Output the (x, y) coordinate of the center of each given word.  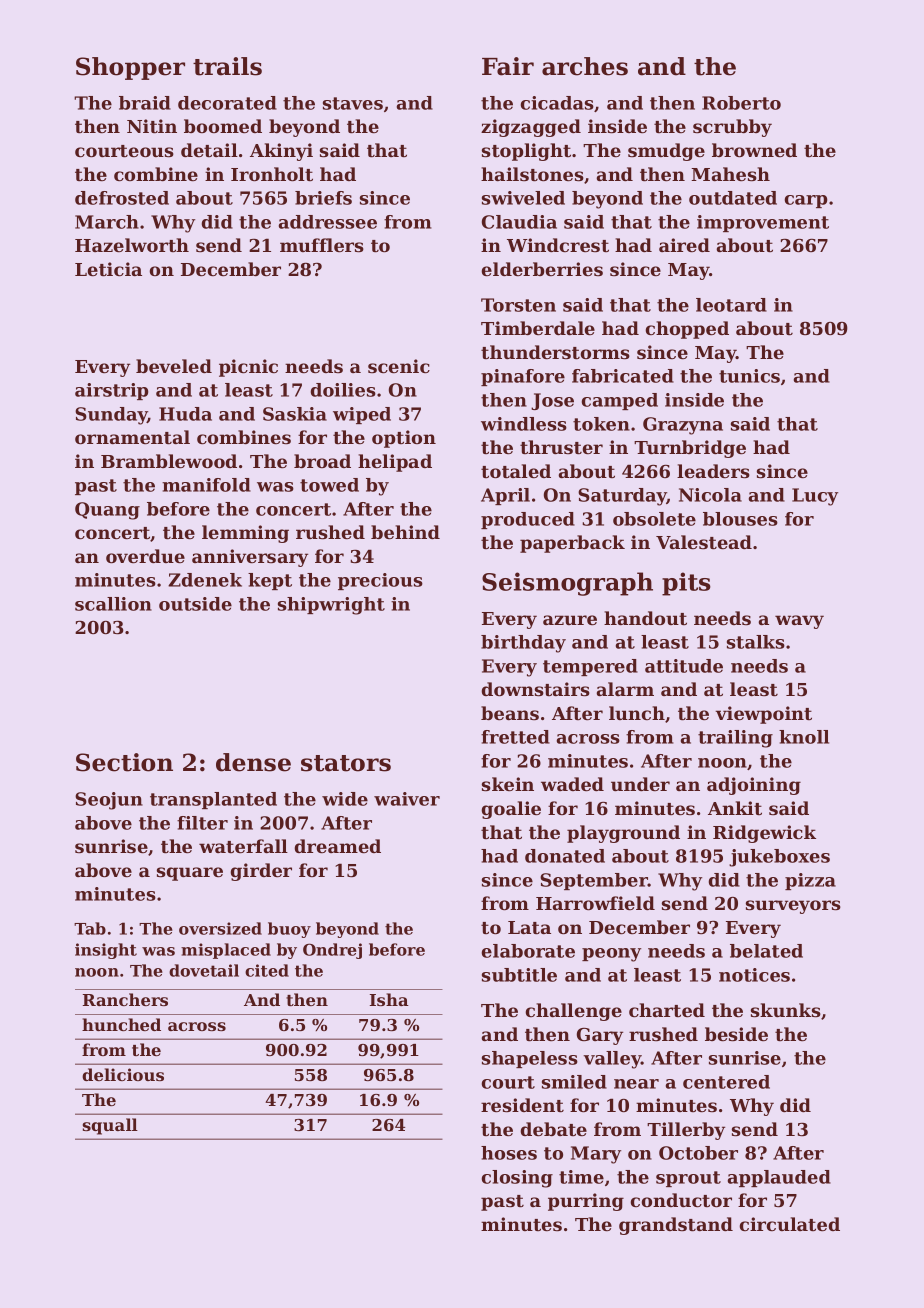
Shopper (130, 68)
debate (553, 1129)
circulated (790, 1224)
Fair (508, 66)
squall (110, 1126)
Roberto (741, 103)
